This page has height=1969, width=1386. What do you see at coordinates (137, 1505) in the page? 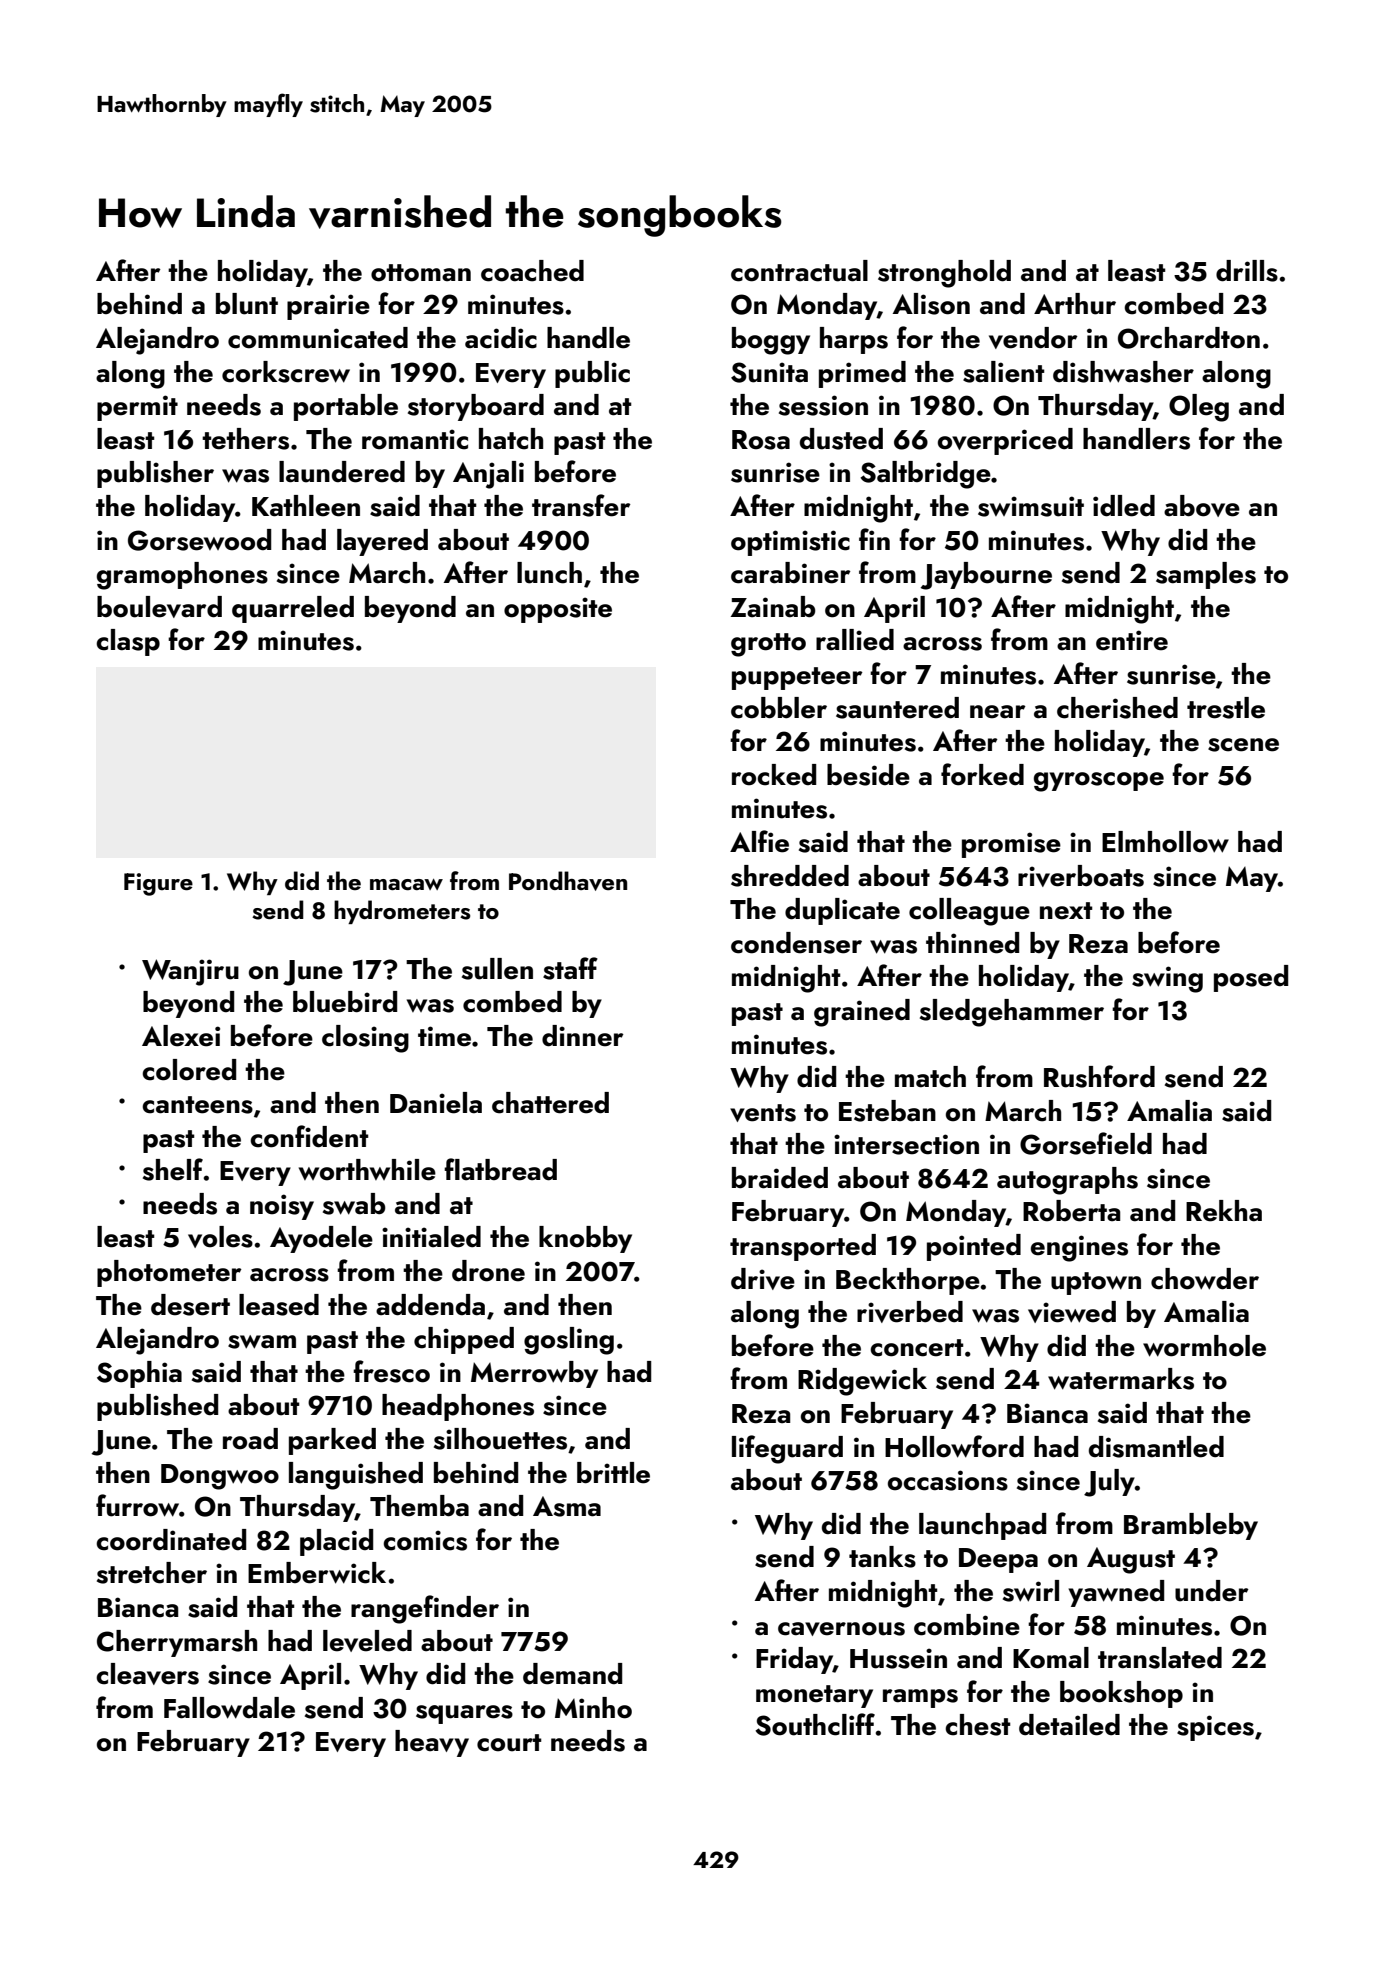
I see `furrow` at bounding box center [137, 1505].
